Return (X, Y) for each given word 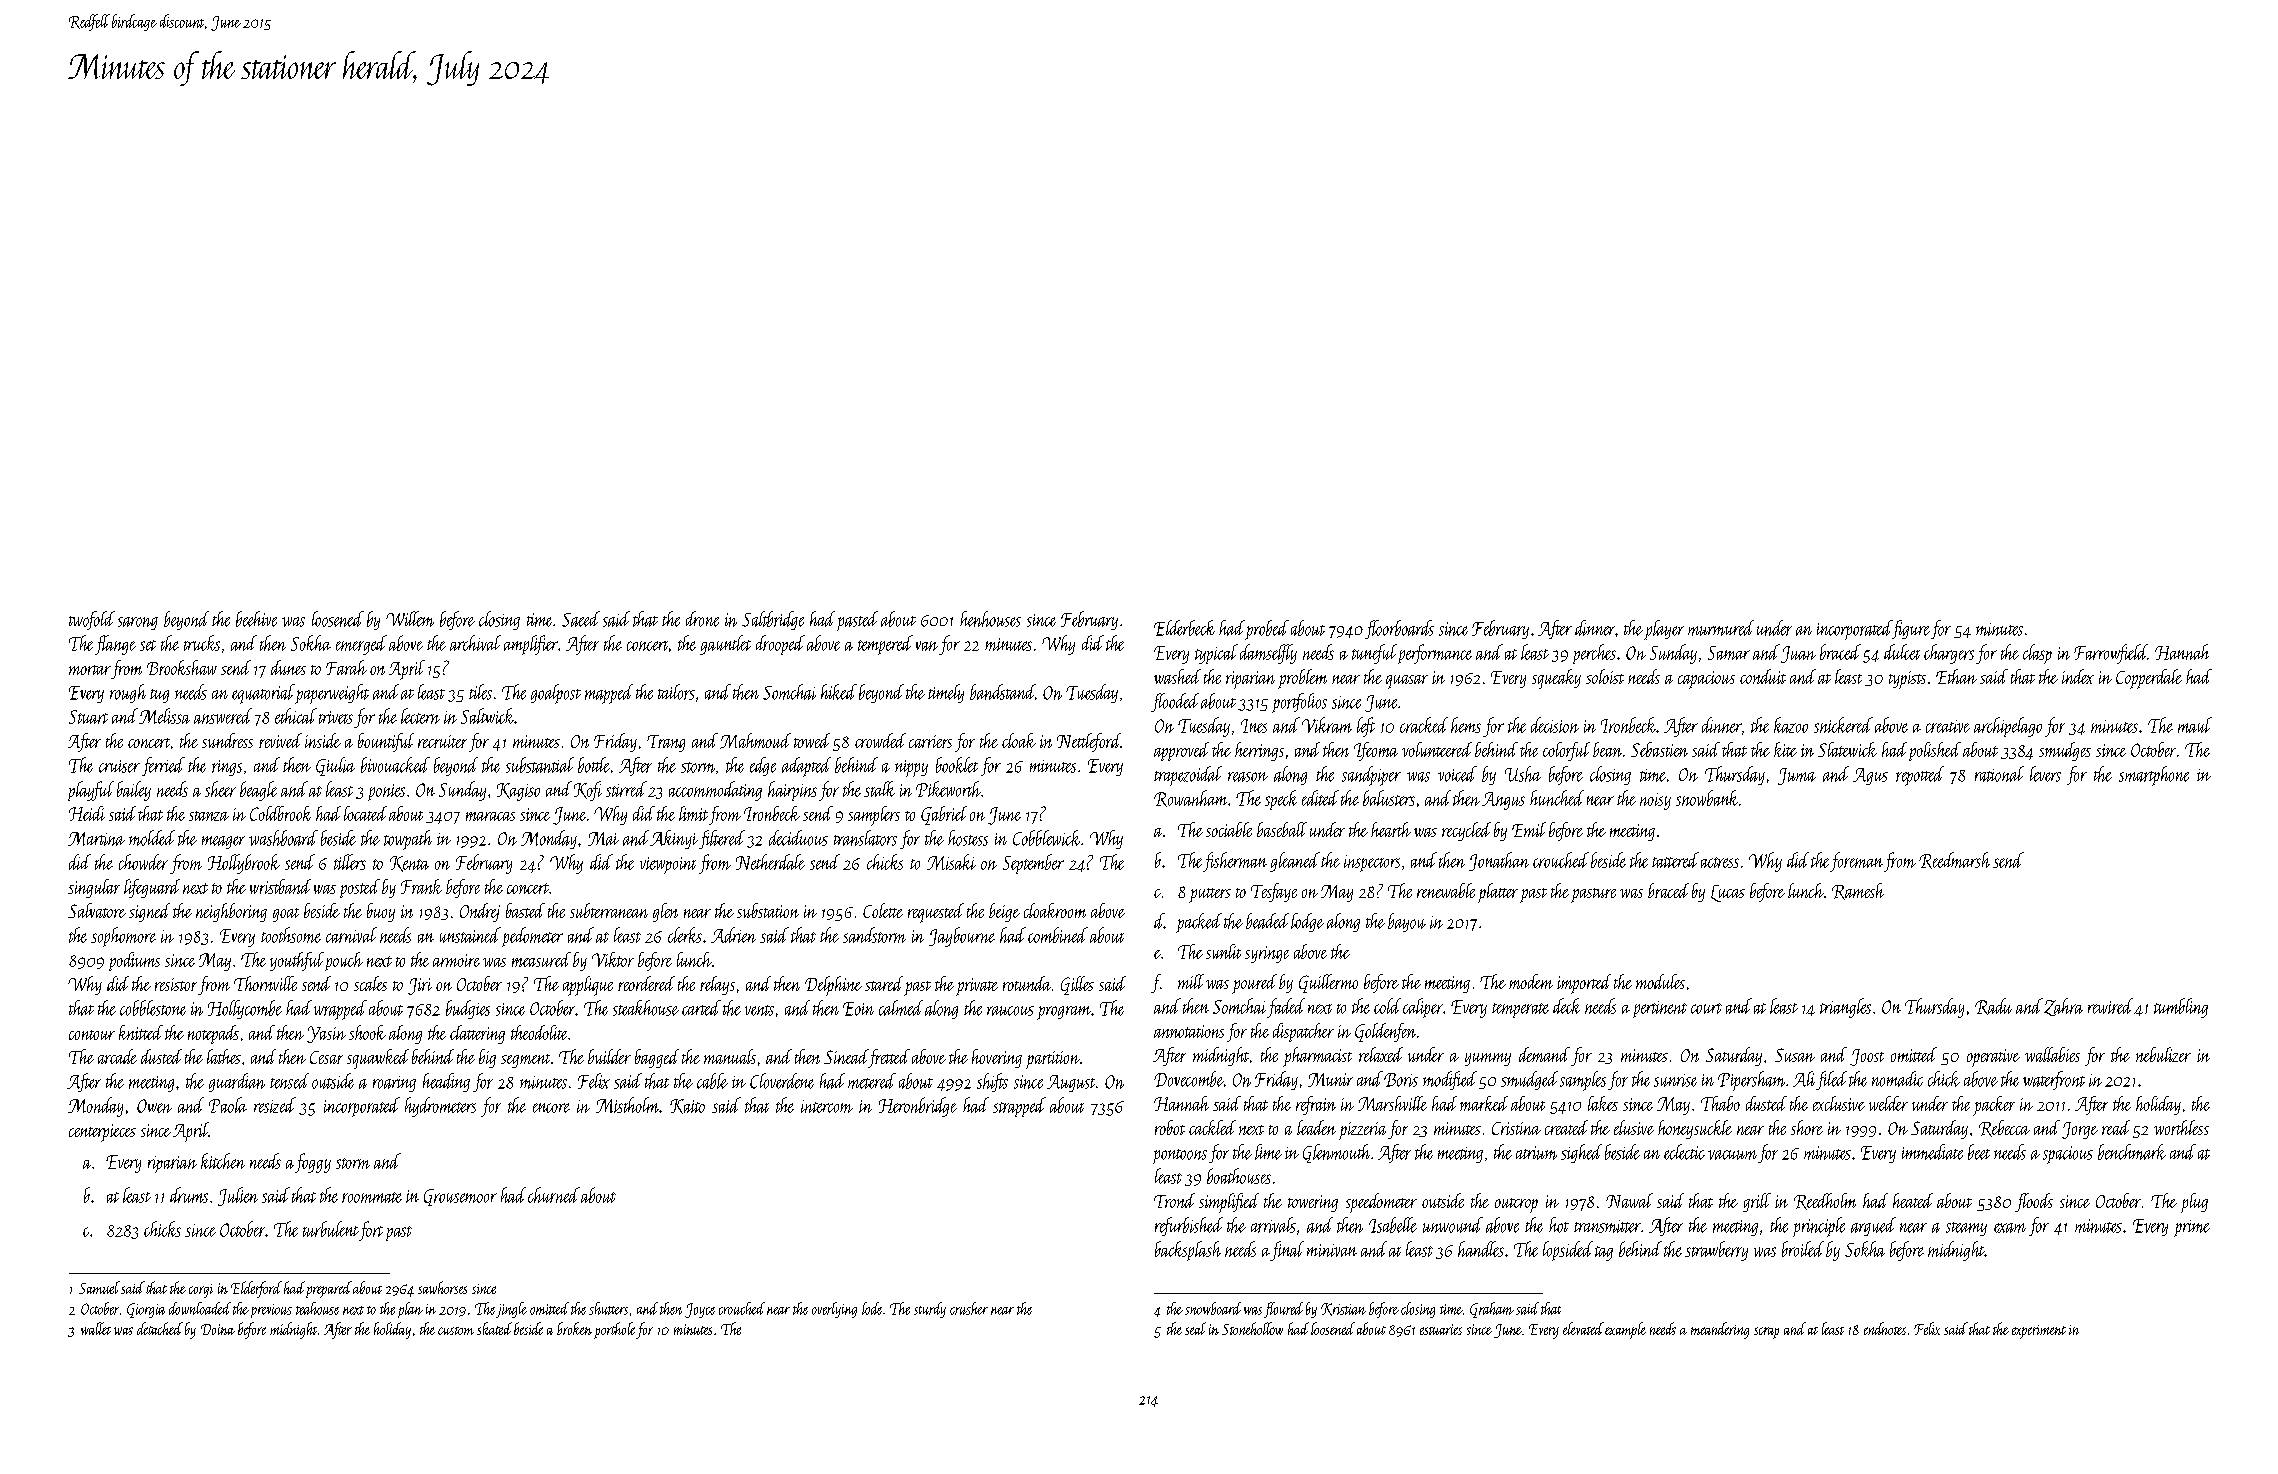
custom (456, 1331)
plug (2194, 1203)
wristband (280, 886)
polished (1935, 751)
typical (1216, 654)
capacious (1706, 680)
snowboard (1213, 1308)
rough (128, 693)
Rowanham (1190, 798)
